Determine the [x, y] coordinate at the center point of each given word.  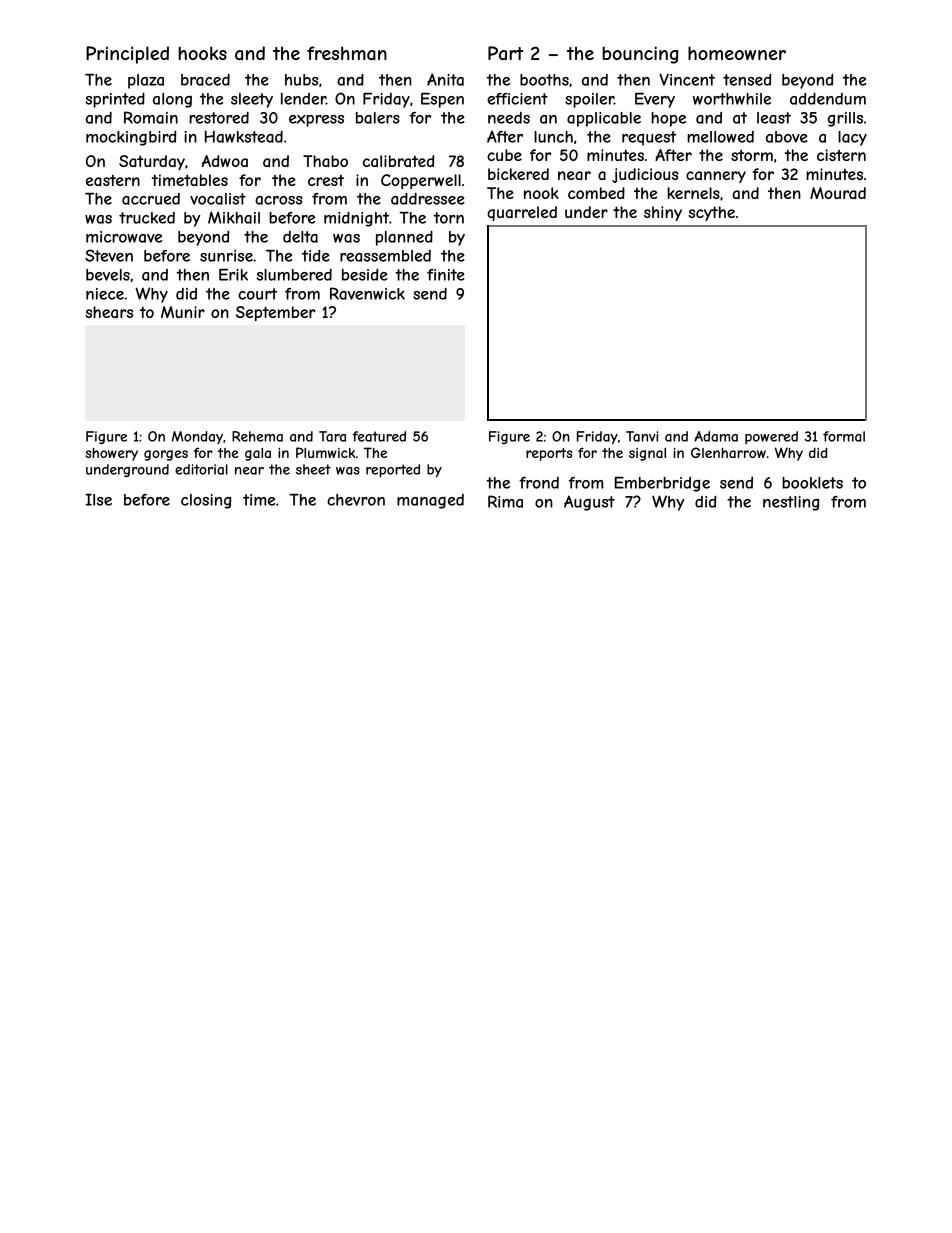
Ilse [99, 499]
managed [430, 501]
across [278, 200]
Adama [716, 436]
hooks [202, 53]
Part [505, 53]
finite [446, 275]
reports [549, 454]
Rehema [257, 436]
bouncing [640, 55]
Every [655, 100]
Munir [183, 312]
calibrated [398, 161]
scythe [711, 213]
